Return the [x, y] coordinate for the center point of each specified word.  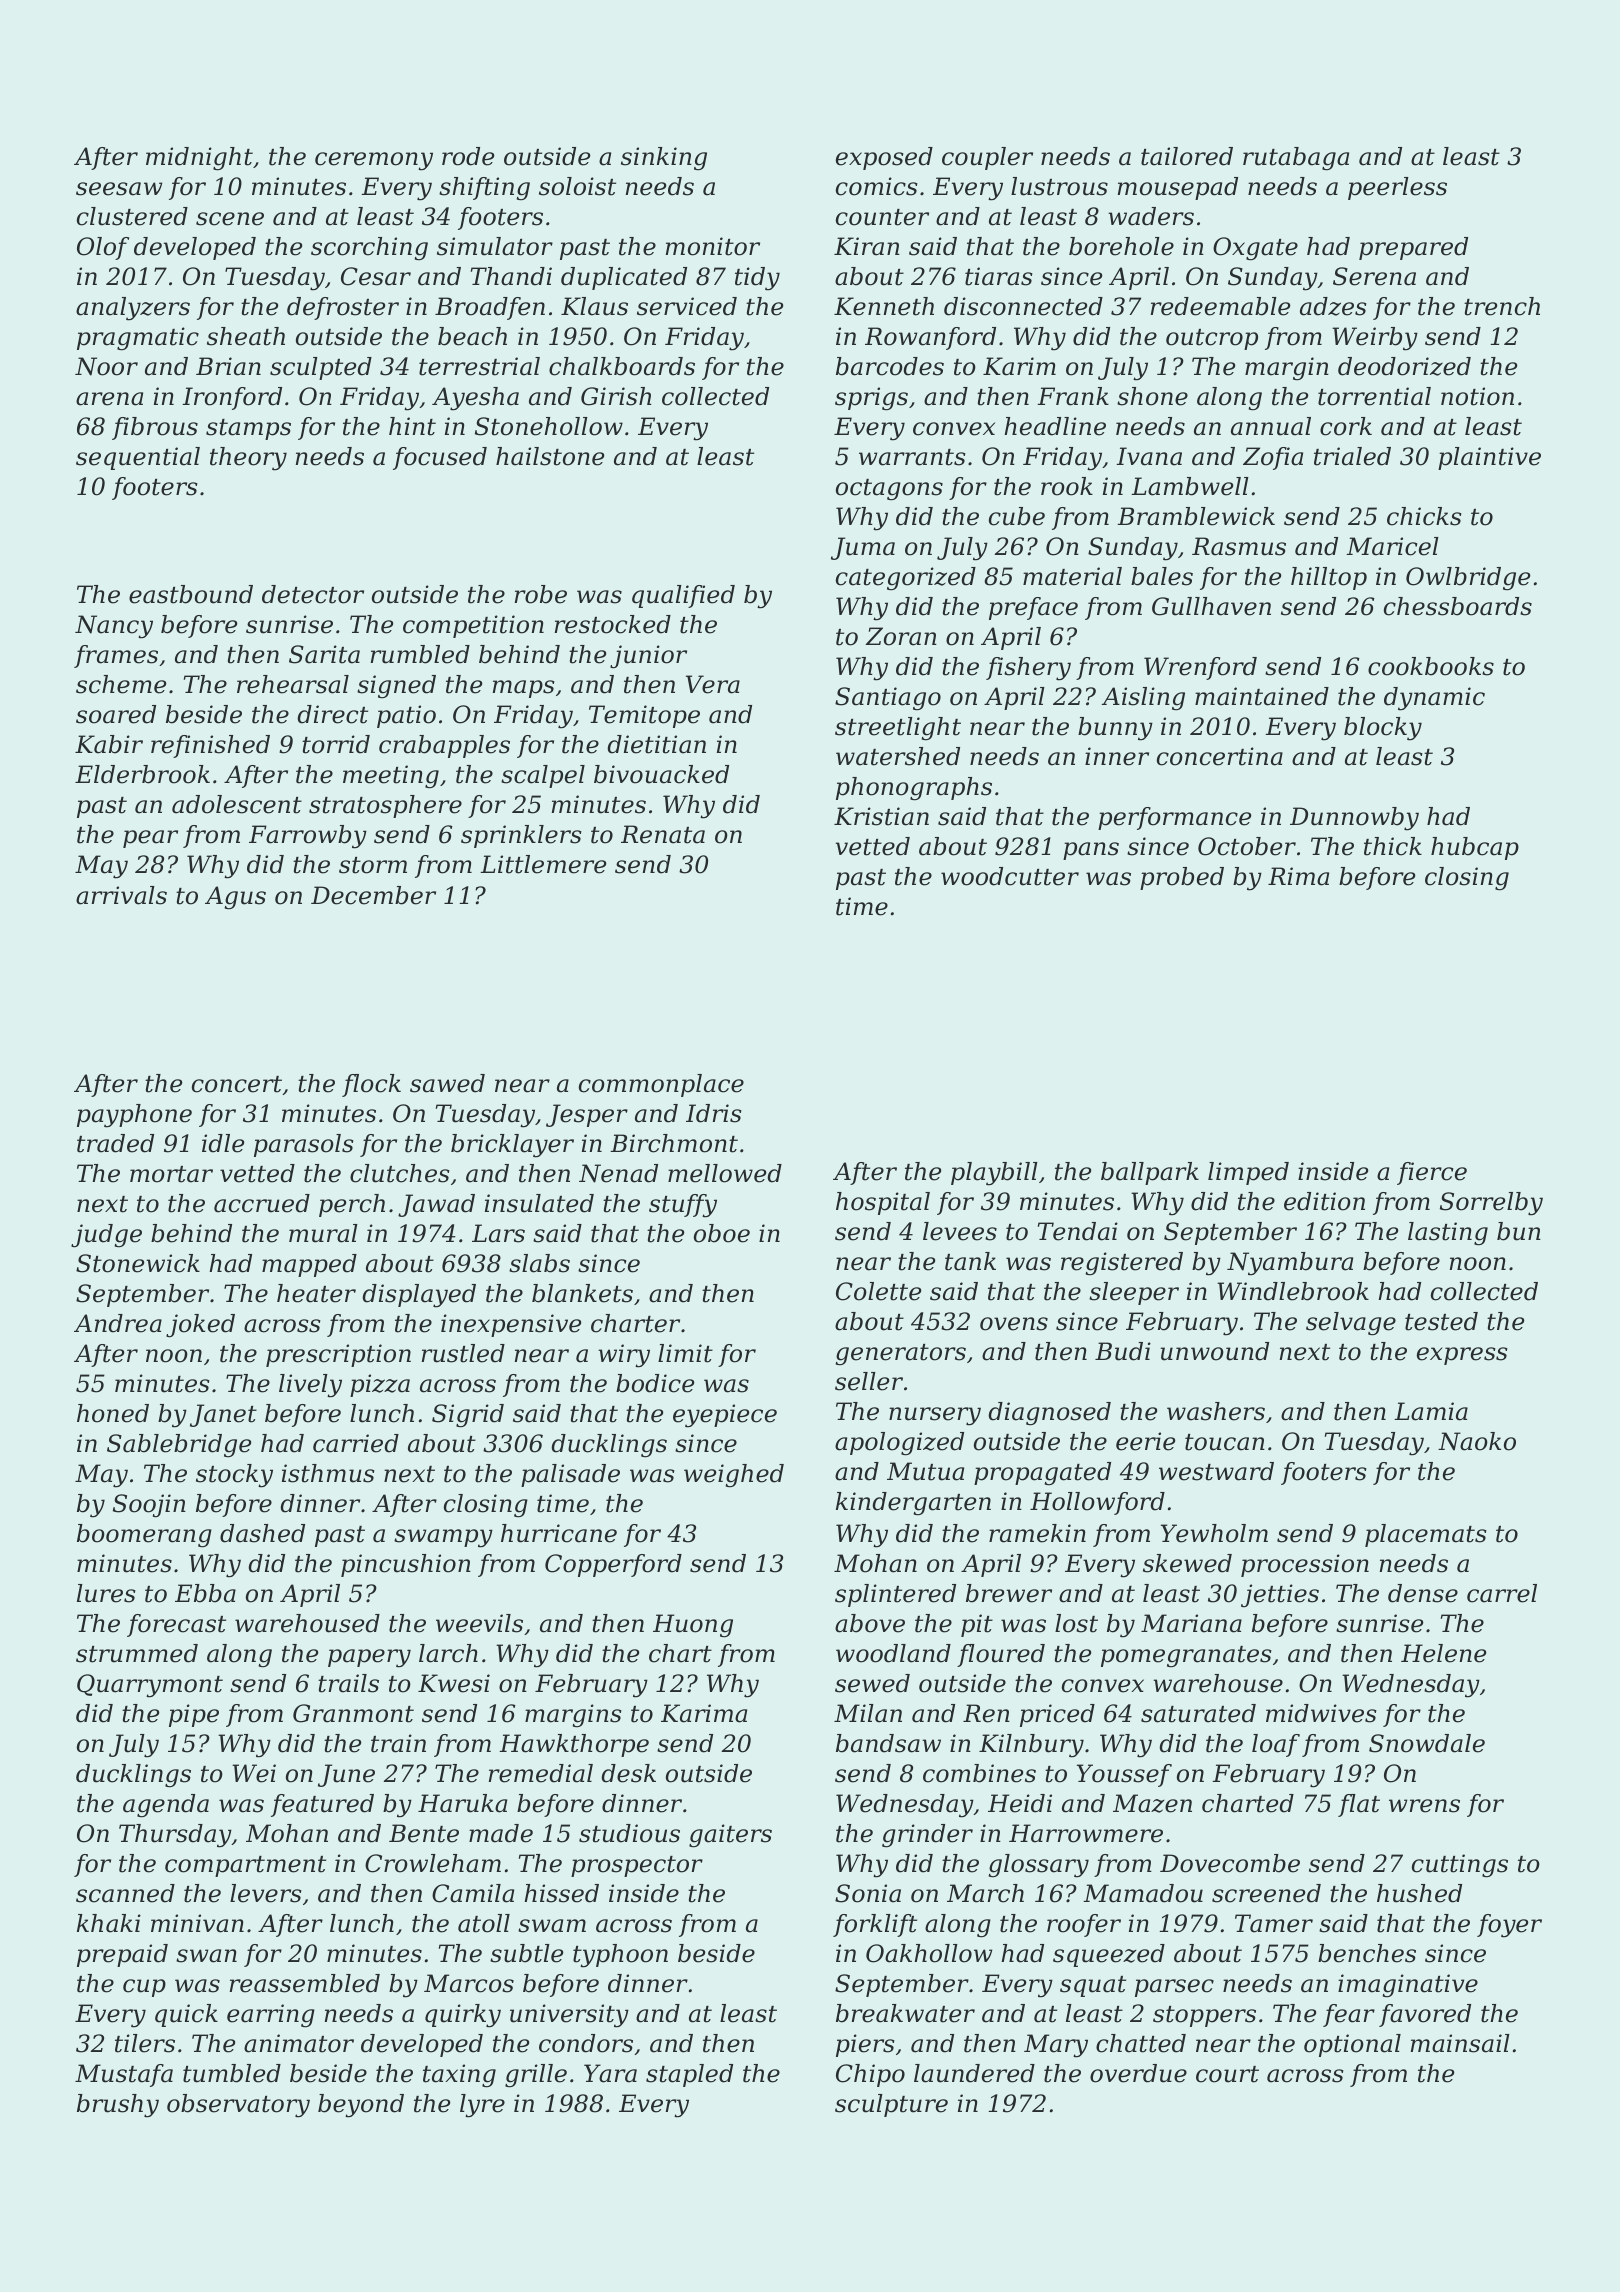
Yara [610, 2073]
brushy [118, 2106]
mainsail [1460, 2043]
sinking [664, 159]
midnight [199, 159]
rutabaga [1296, 159]
